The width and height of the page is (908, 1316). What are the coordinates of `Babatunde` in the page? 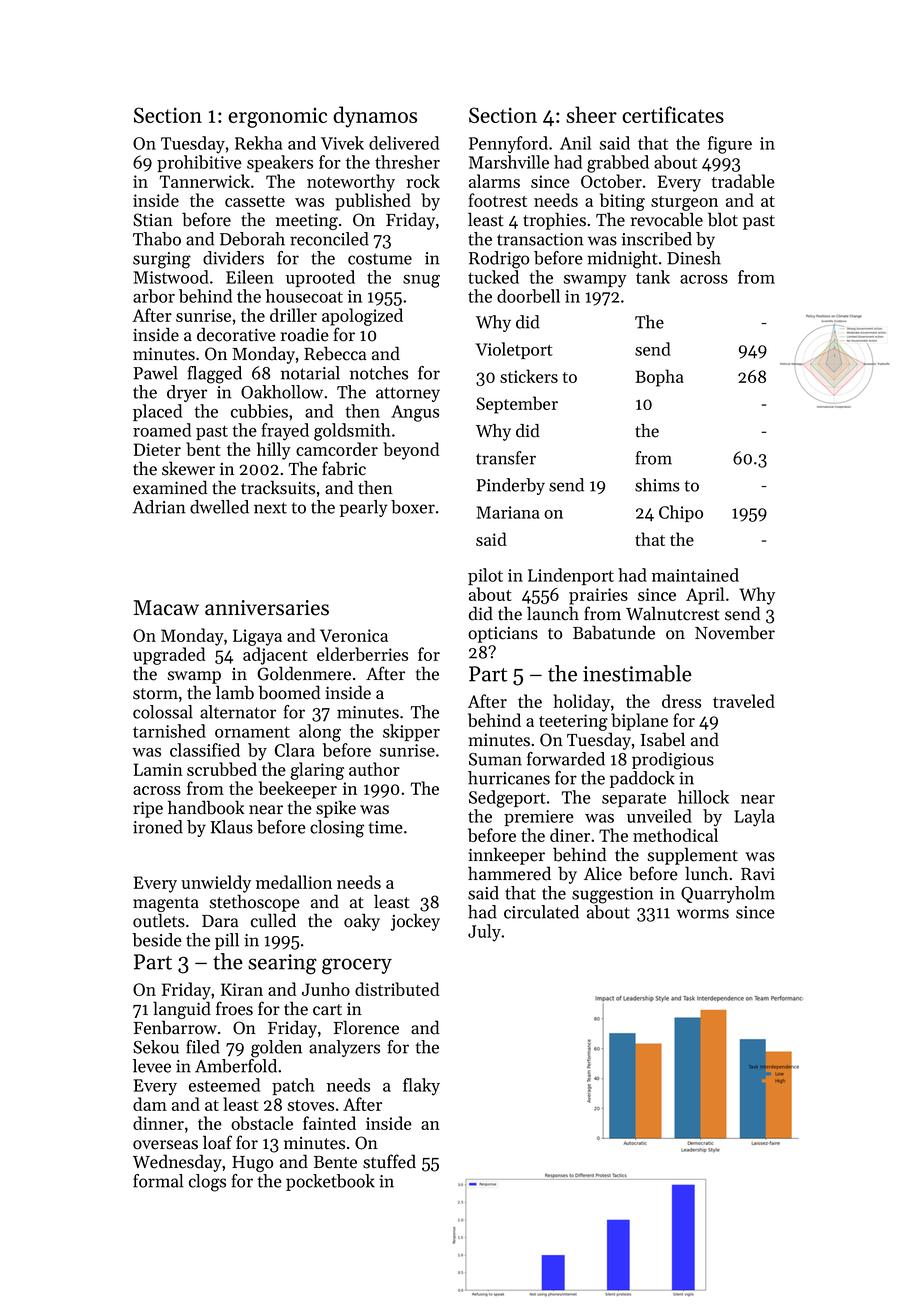 It's located at (614, 632).
